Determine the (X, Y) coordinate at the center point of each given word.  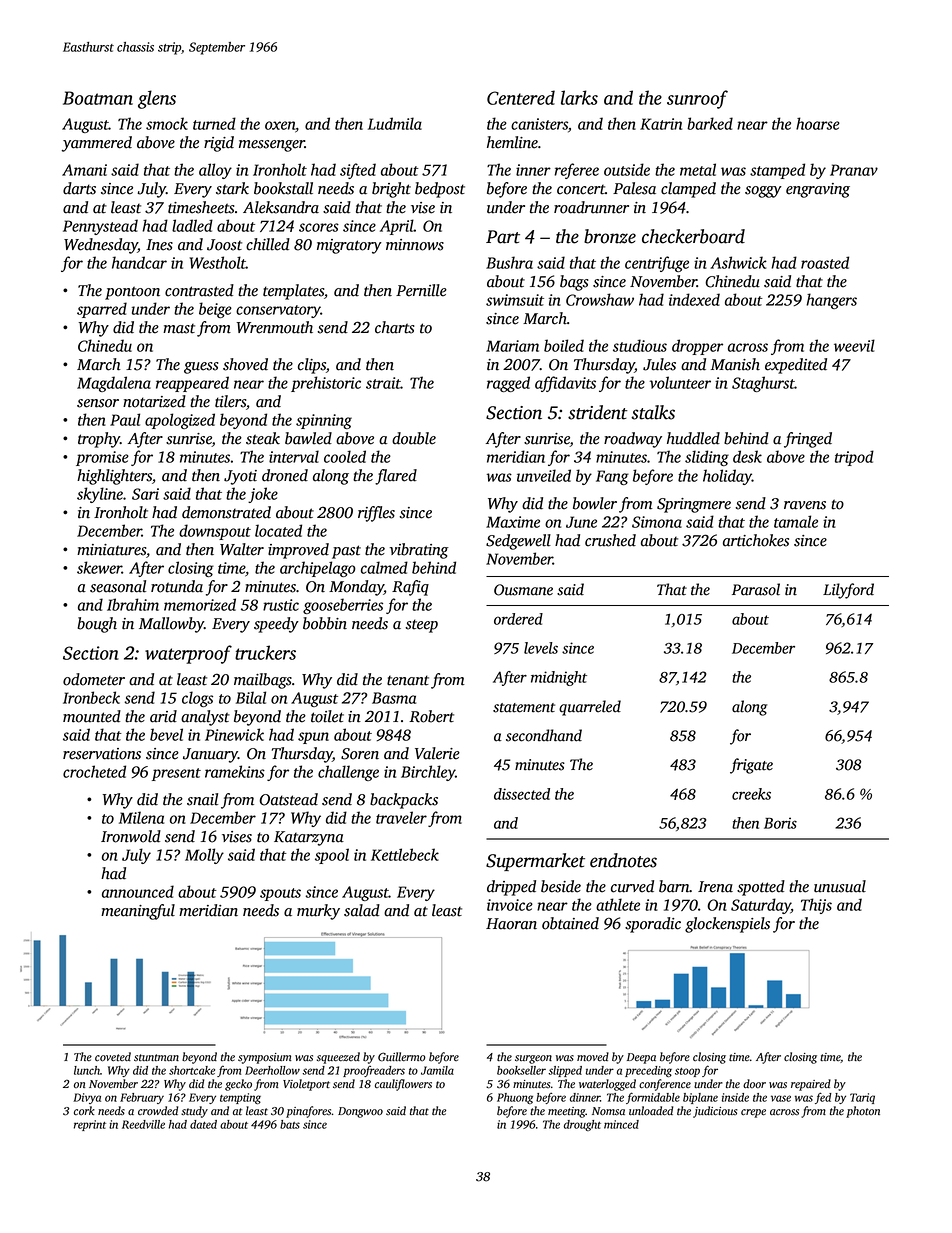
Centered (521, 97)
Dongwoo (360, 1112)
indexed (694, 299)
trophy (99, 440)
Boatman (98, 98)
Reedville (143, 1124)
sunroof (697, 99)
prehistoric (326, 384)
